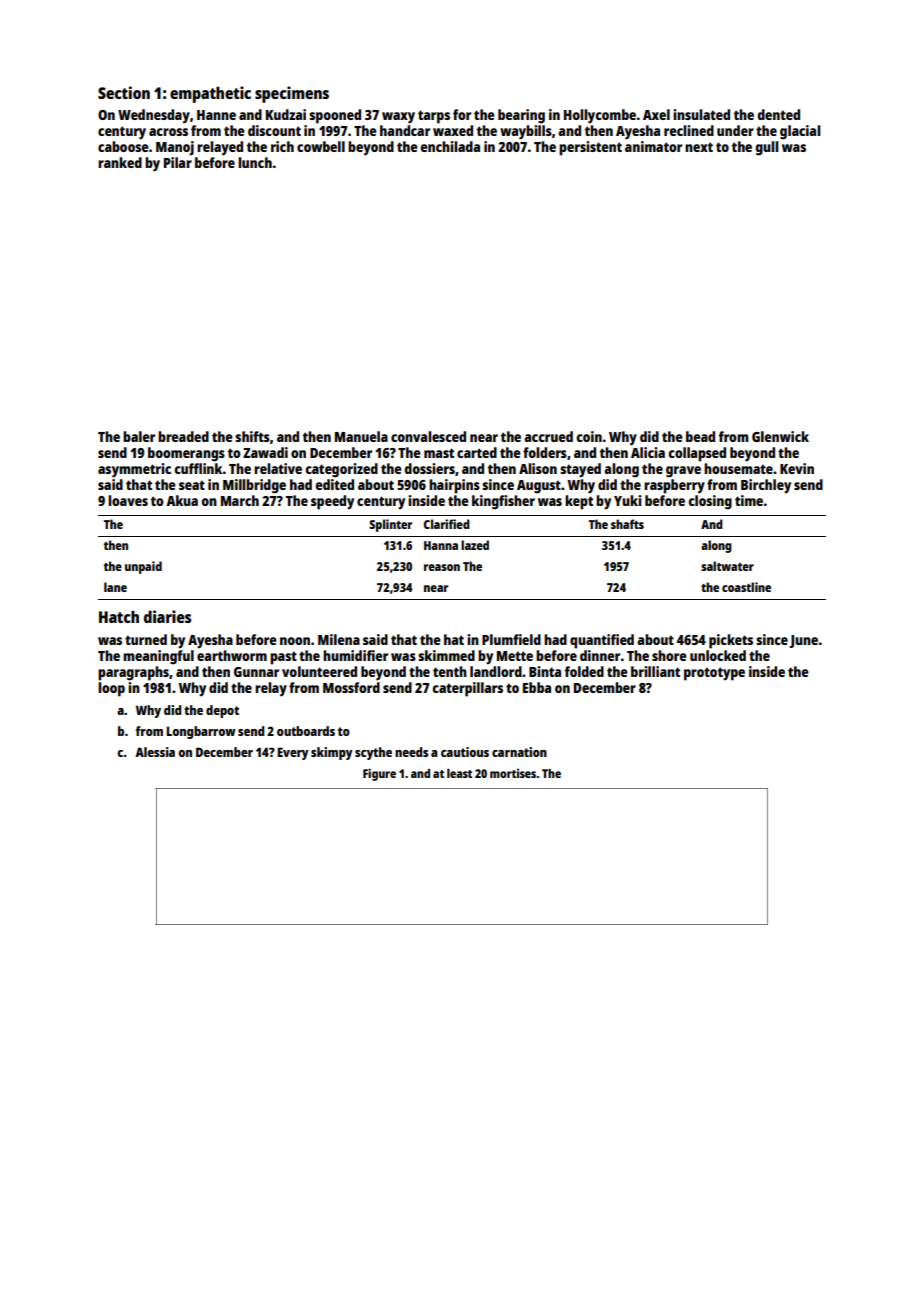 Image resolution: width=924 pixels, height=1308 pixels. Describe the element at coordinates (447, 524) in the screenshot. I see `Clarified` at that location.
